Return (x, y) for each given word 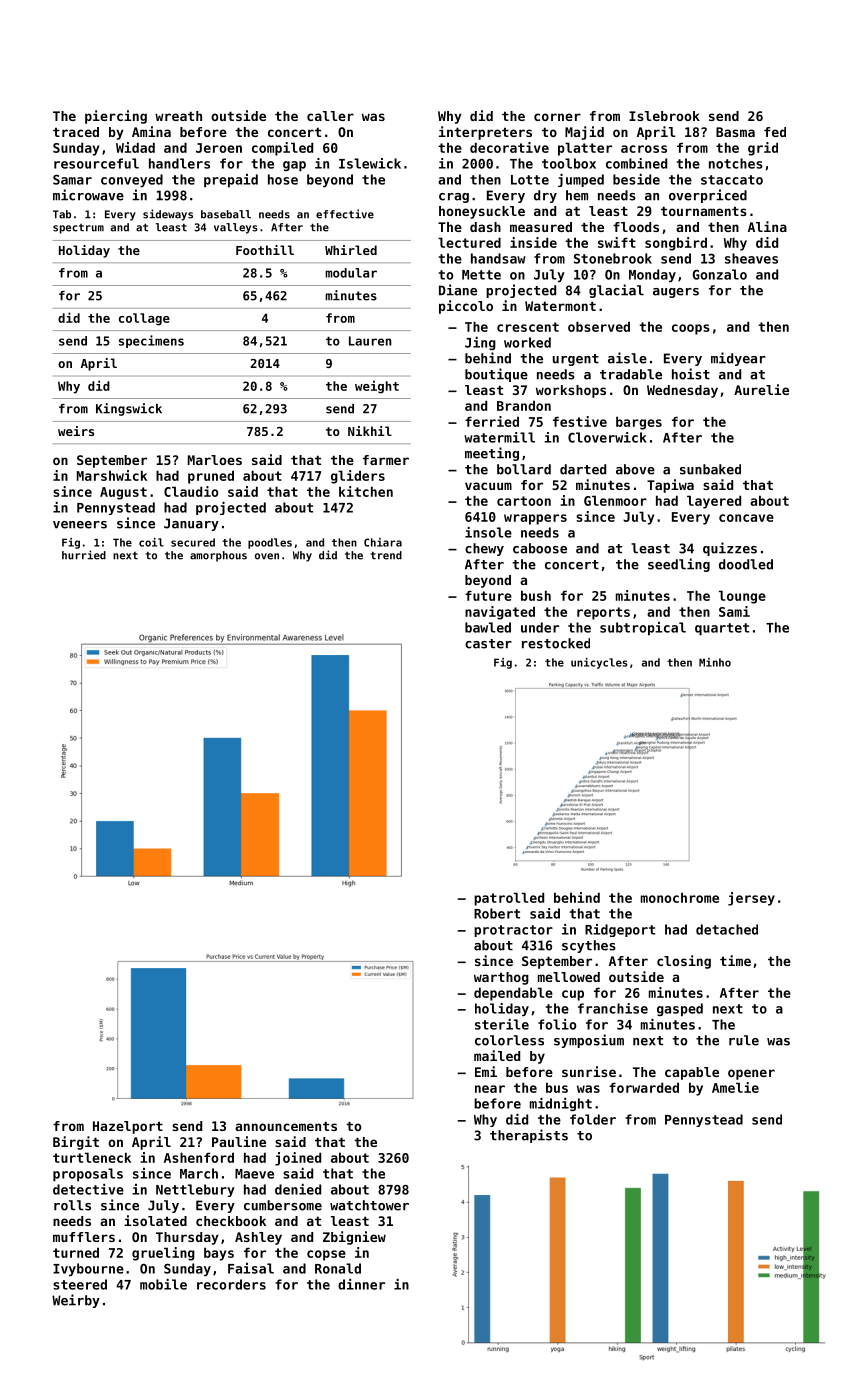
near (490, 1089)
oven (267, 556)
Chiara (383, 542)
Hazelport (128, 1127)
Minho (715, 662)
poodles (270, 543)
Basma (735, 132)
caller (330, 116)
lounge (742, 597)
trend (386, 555)
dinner (361, 1284)
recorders (231, 1284)
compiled (282, 149)
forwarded (644, 1087)
